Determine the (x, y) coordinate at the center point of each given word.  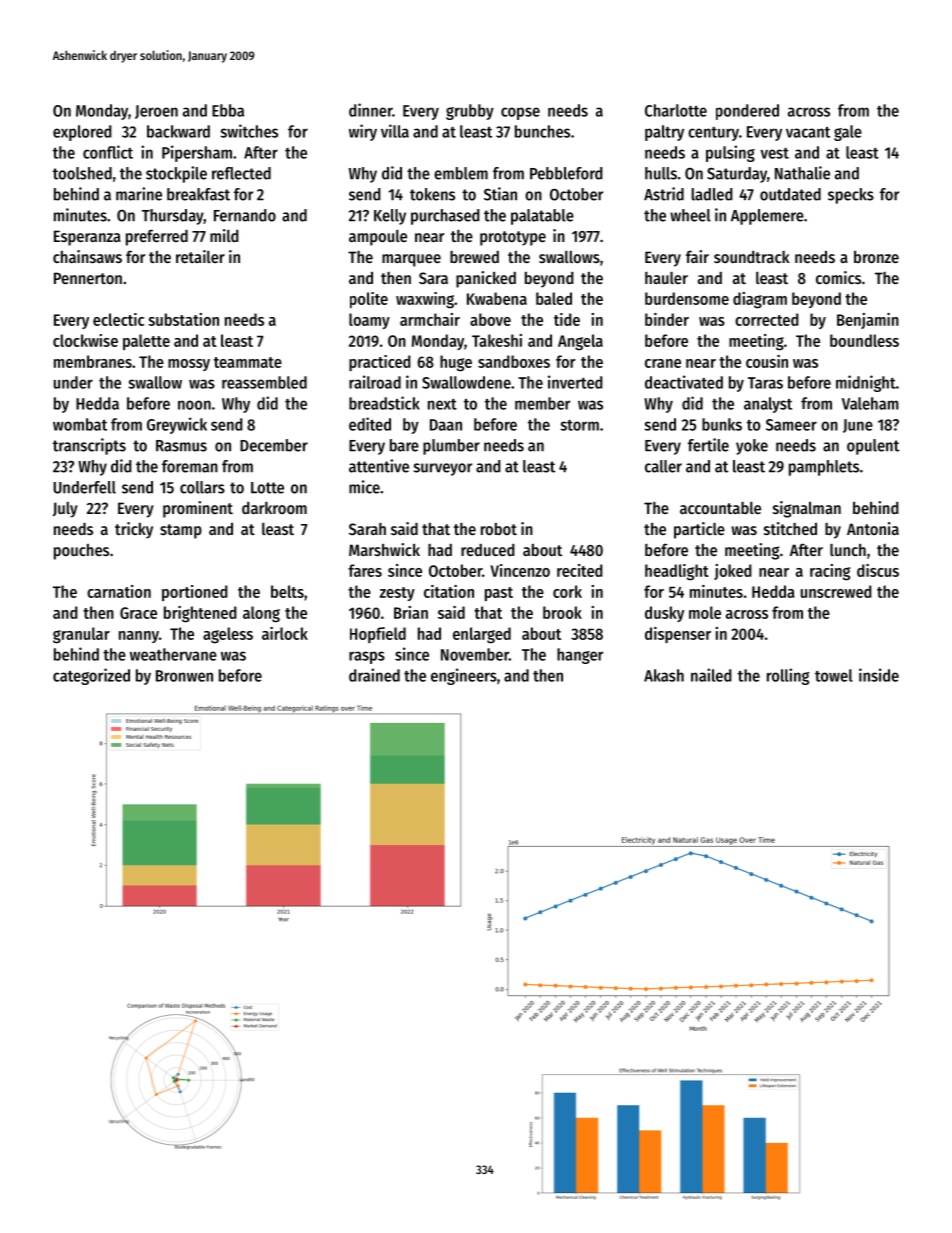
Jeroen (156, 112)
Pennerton (88, 278)
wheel (690, 215)
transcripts (89, 446)
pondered (747, 112)
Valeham (870, 403)
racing (830, 572)
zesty (397, 594)
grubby (470, 112)
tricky (134, 530)
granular (81, 635)
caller (663, 466)
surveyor (443, 469)
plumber (451, 447)
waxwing (425, 300)
